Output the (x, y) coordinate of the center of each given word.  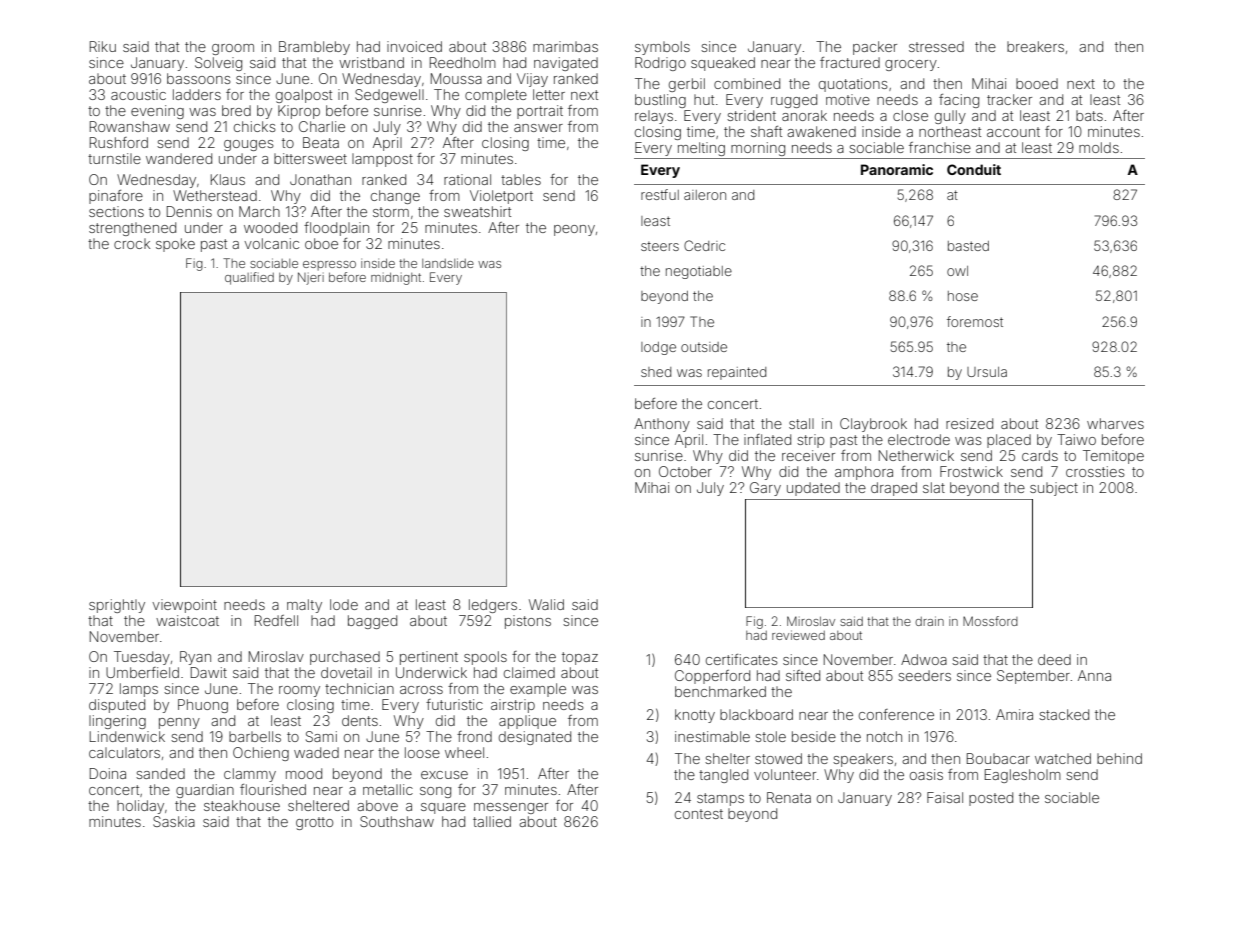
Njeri (311, 278)
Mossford (990, 621)
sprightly (117, 606)
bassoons (199, 78)
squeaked (723, 64)
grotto (314, 823)
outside (704, 347)
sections (116, 211)
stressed (936, 46)
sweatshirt (477, 211)
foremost (975, 321)
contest (699, 814)
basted (968, 246)
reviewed (798, 635)
